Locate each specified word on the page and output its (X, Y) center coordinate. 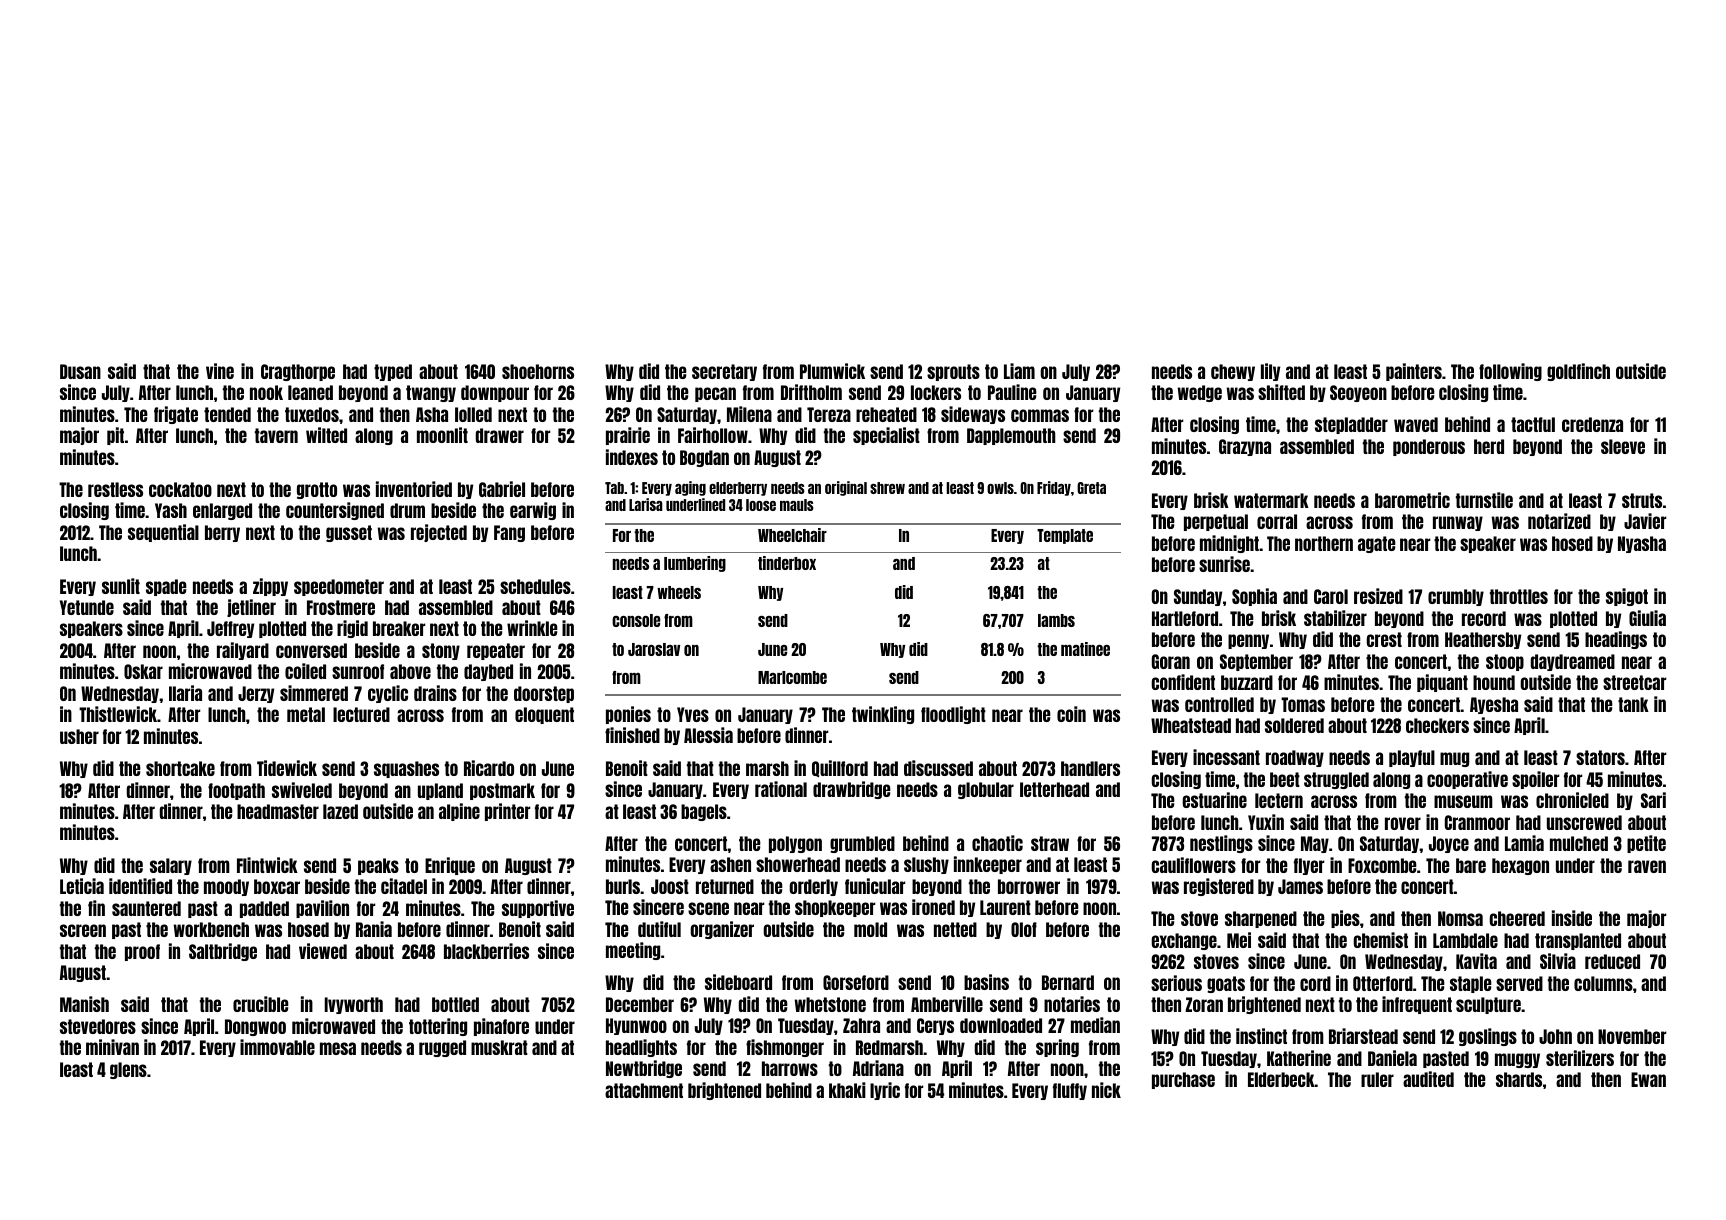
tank (1633, 704)
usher (79, 736)
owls (1000, 488)
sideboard (738, 982)
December (640, 1004)
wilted (326, 435)
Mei (1239, 940)
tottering (438, 1027)
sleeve (1623, 446)
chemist (1380, 940)
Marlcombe (792, 677)
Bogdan (704, 458)
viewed (323, 951)
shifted (1281, 392)
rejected (439, 533)
